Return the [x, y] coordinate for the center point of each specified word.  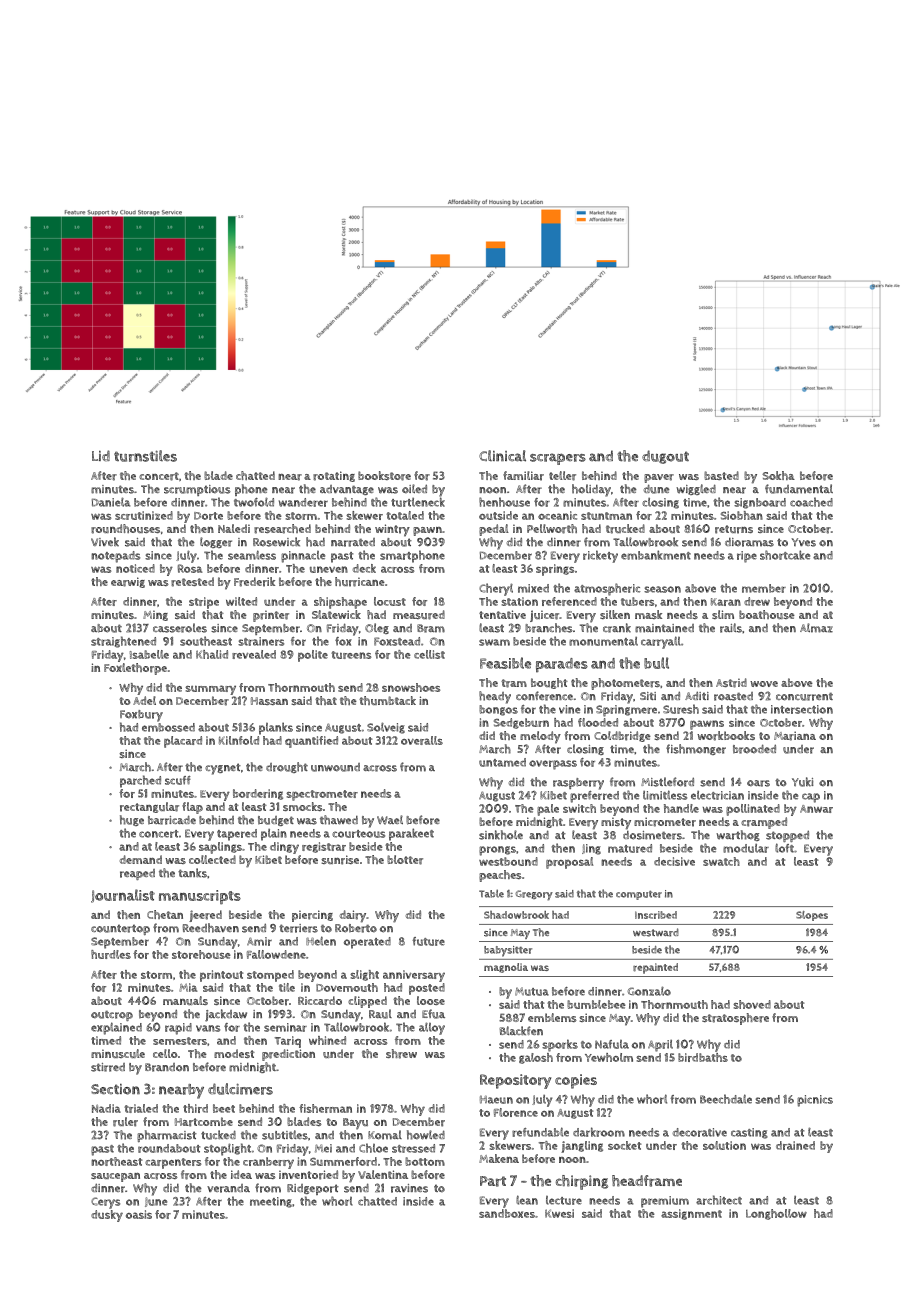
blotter [405, 860]
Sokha [778, 475]
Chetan [165, 914]
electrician [717, 795]
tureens [351, 655]
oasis [139, 1214]
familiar [523, 476]
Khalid [212, 654]
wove [764, 684]
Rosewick [276, 542]
